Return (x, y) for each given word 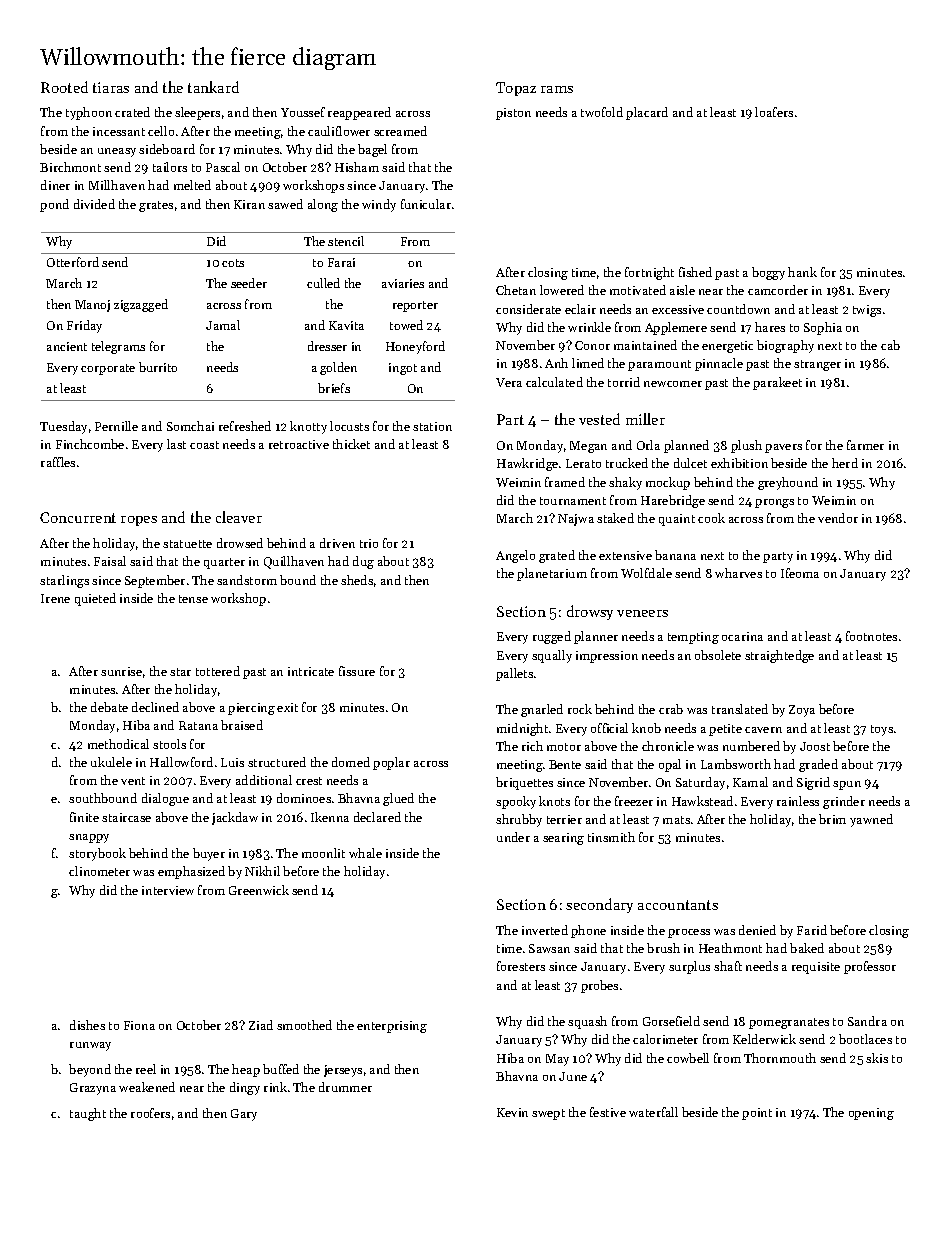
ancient (67, 346)
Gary (244, 1115)
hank (802, 272)
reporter (415, 306)
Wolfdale (646, 573)
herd (845, 463)
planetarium (552, 574)
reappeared (359, 113)
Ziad (261, 1025)
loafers (774, 112)
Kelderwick (764, 1039)
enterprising (392, 1027)
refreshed (245, 426)
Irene (55, 598)
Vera (509, 382)
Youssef (303, 112)
